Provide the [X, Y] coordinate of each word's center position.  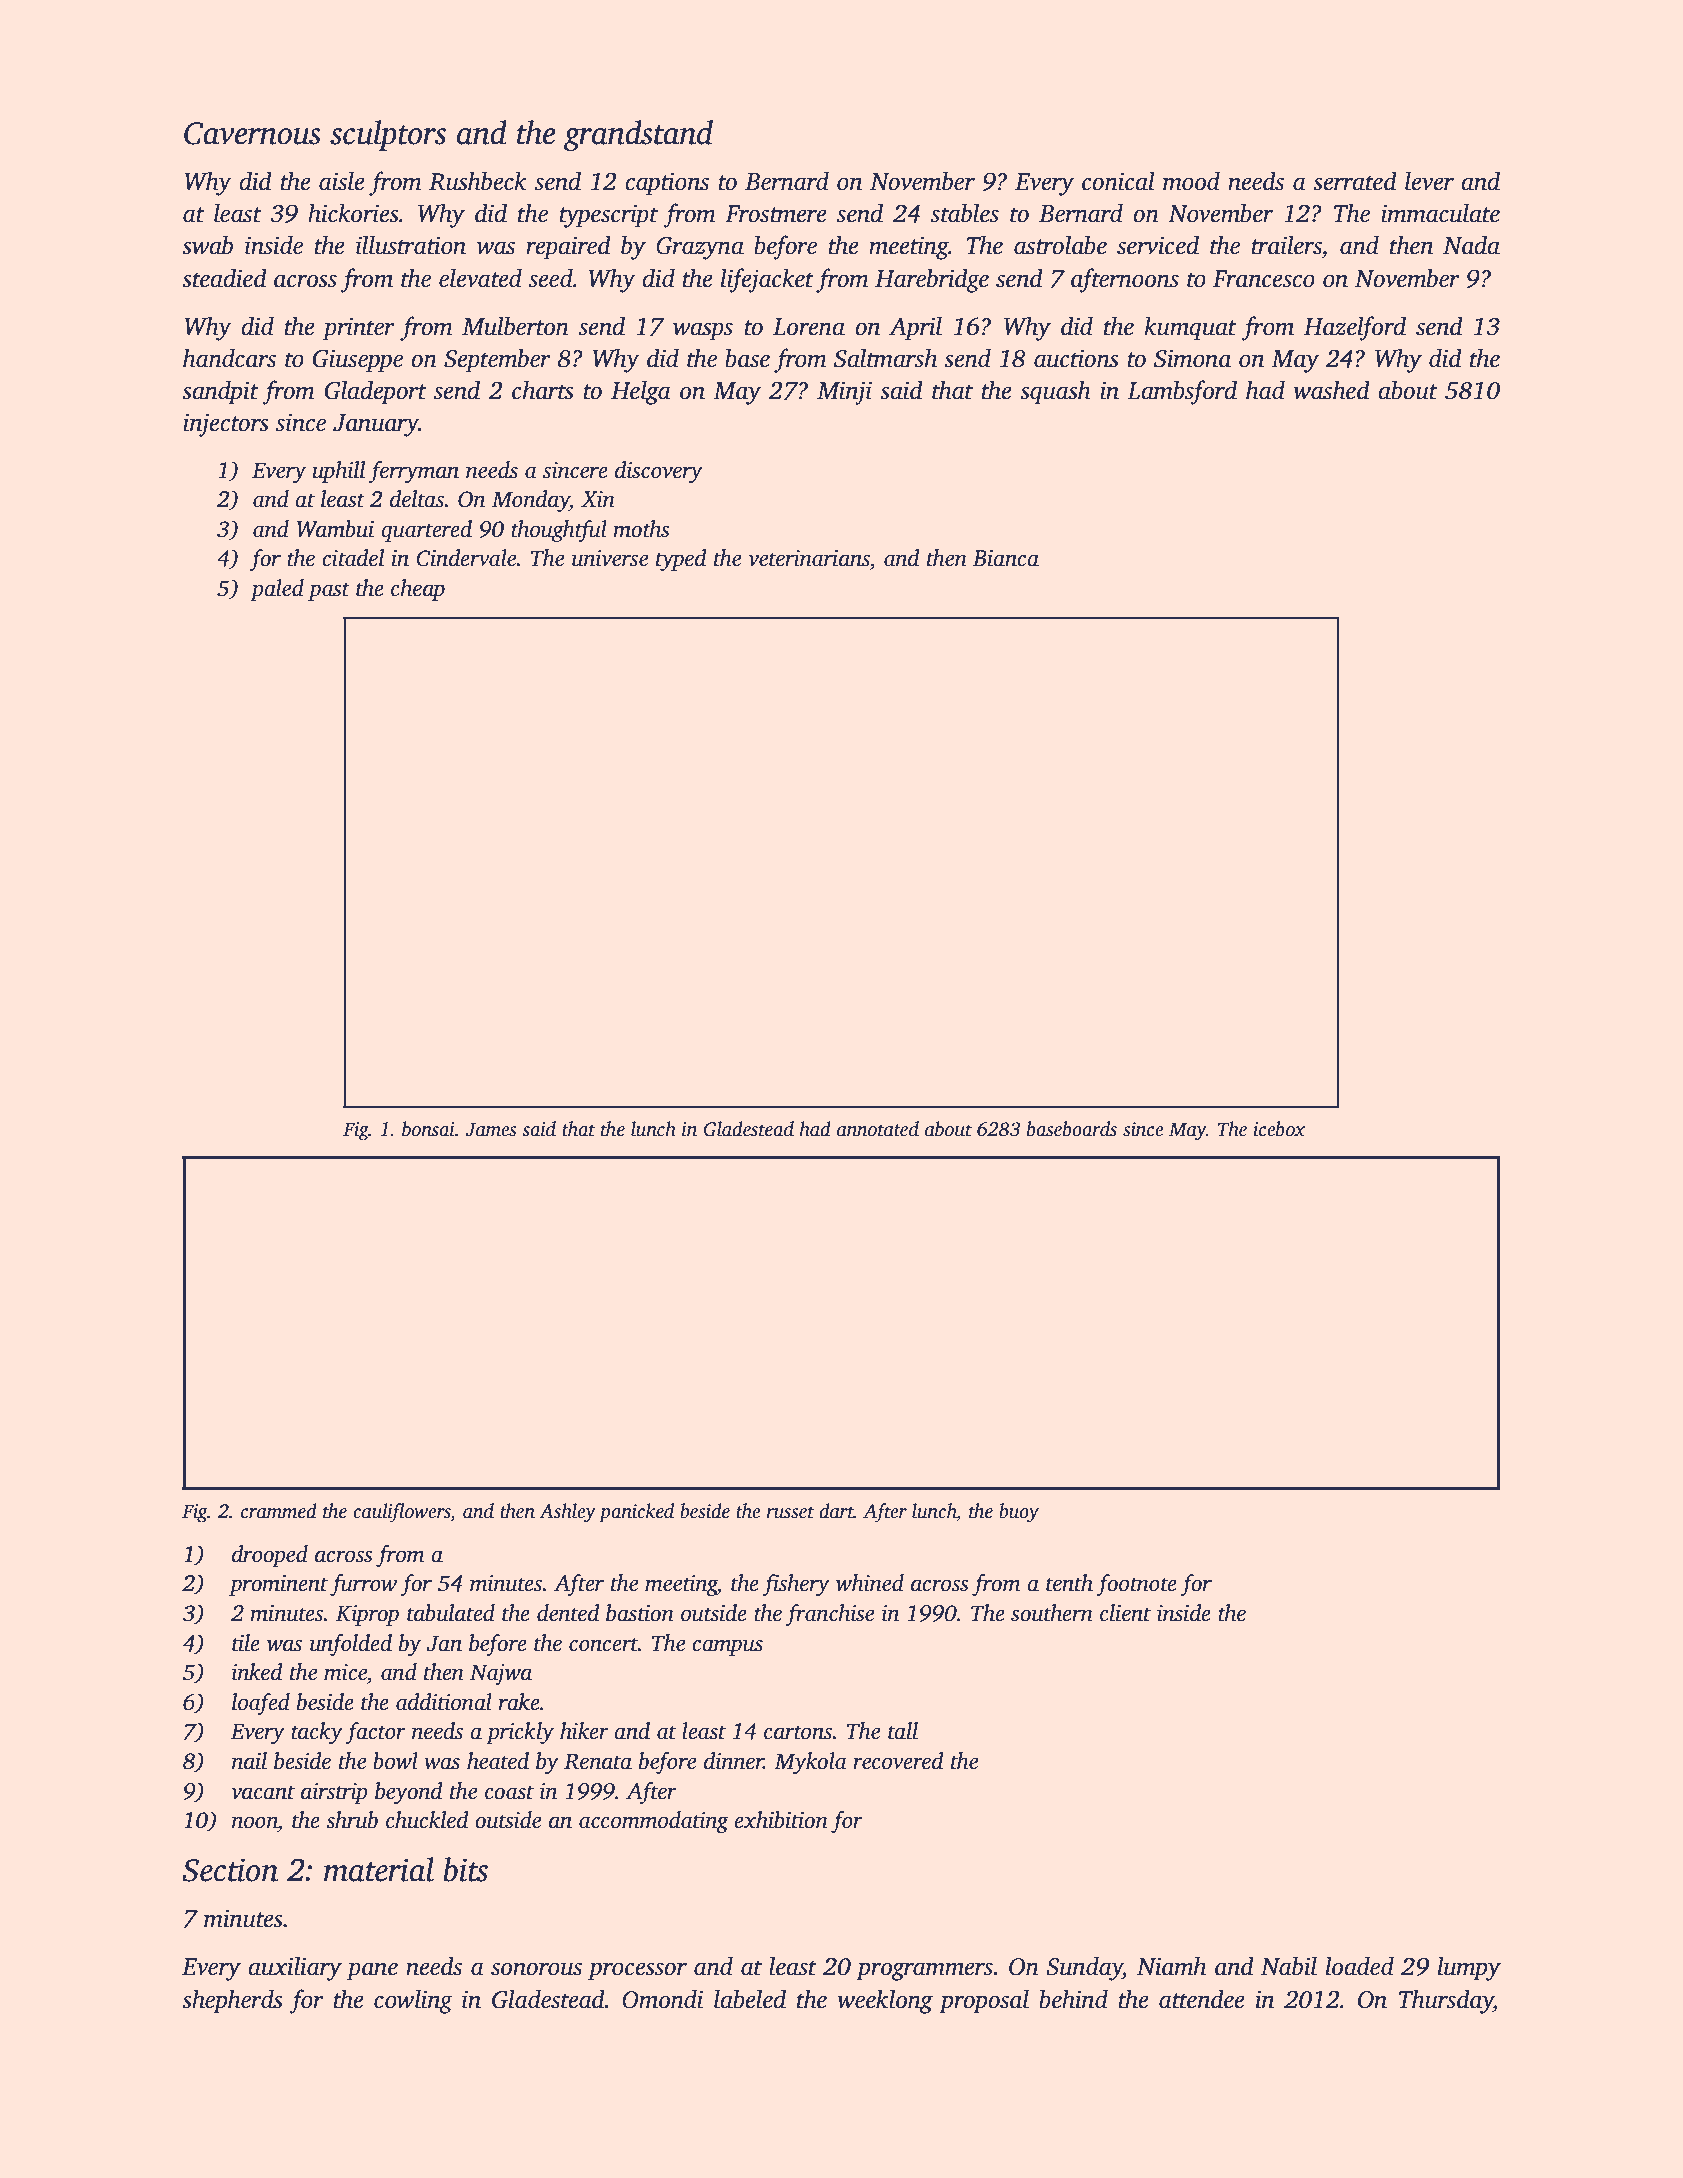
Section [230, 1870]
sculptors [388, 135]
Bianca [1006, 558]
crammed [279, 1511]
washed [1331, 390]
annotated [878, 1129]
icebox [1280, 1129]
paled [277, 590]
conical [1118, 181]
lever [1429, 181]
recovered [898, 1761]
